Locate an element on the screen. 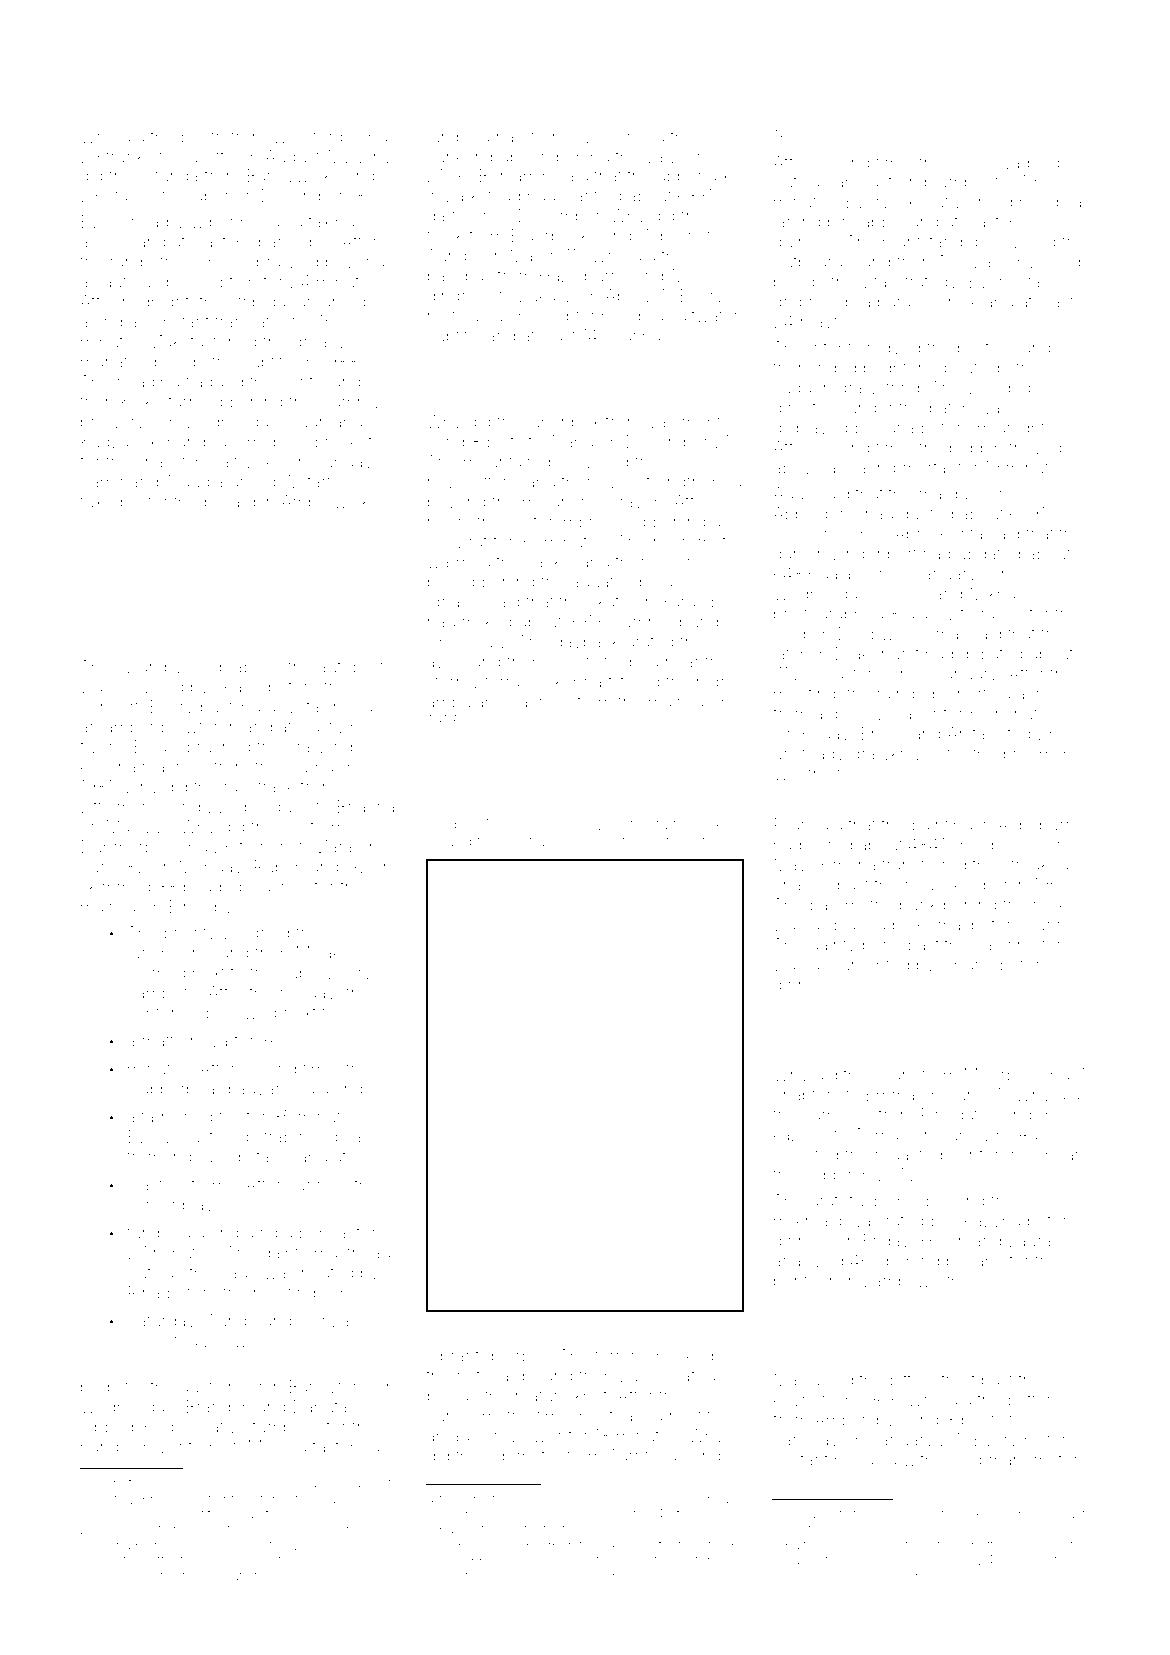 The width and height of the screenshot is (1170, 1655). weighed is located at coordinates (256, 934).
